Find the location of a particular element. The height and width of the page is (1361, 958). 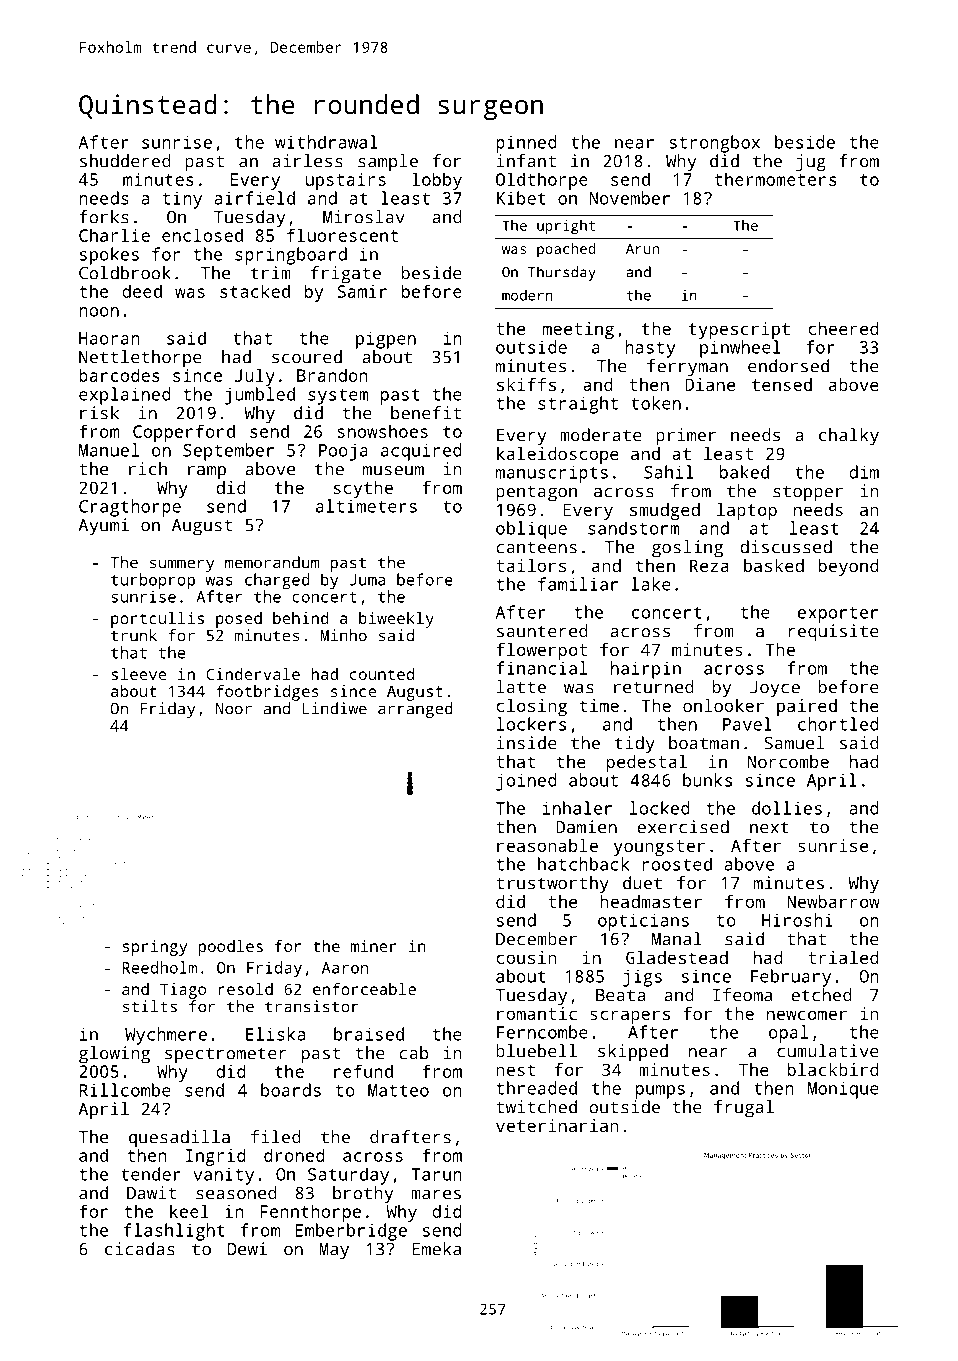

infant is located at coordinates (526, 161).
